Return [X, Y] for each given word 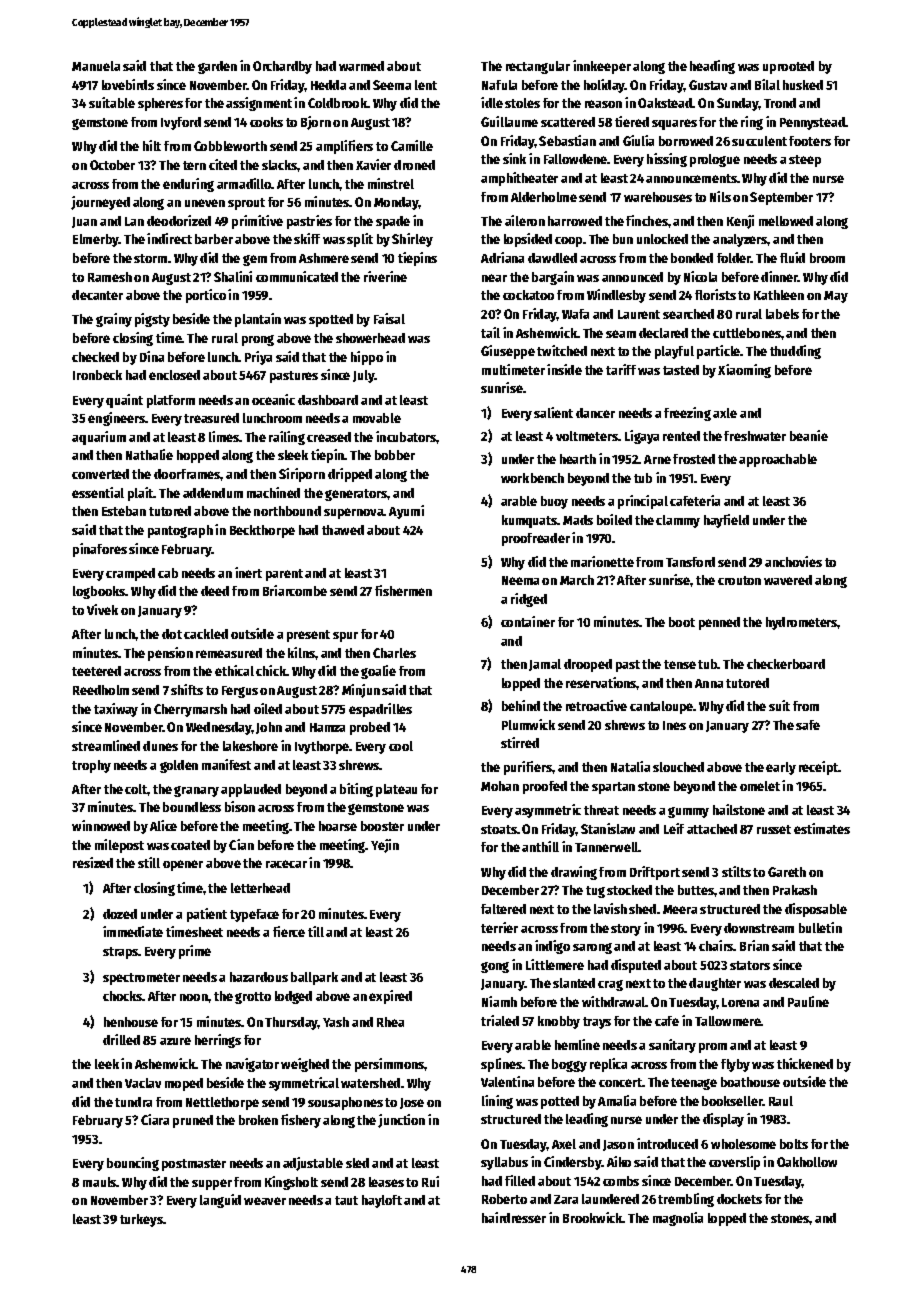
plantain [258, 320]
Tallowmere [728, 1021]
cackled [206, 634]
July [364, 376]
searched [688, 314]
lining [497, 1102]
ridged [529, 600]
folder [734, 258]
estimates [822, 828]
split [360, 240]
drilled [121, 1039]
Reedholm [101, 690]
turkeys [141, 1220]
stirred [520, 742]
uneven [205, 203]
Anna [709, 683]
